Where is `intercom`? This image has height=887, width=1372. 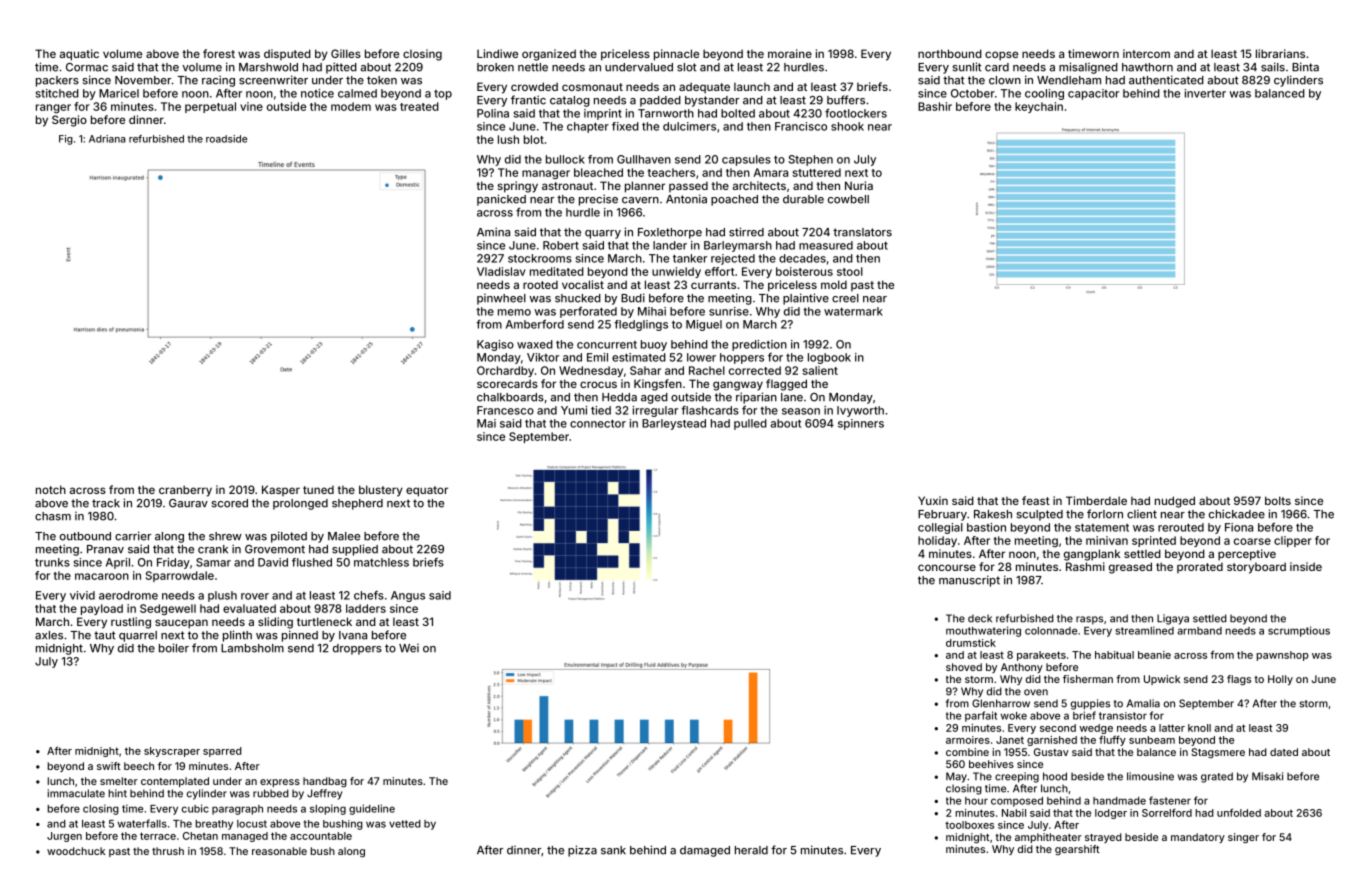
intercom is located at coordinates (1146, 53).
